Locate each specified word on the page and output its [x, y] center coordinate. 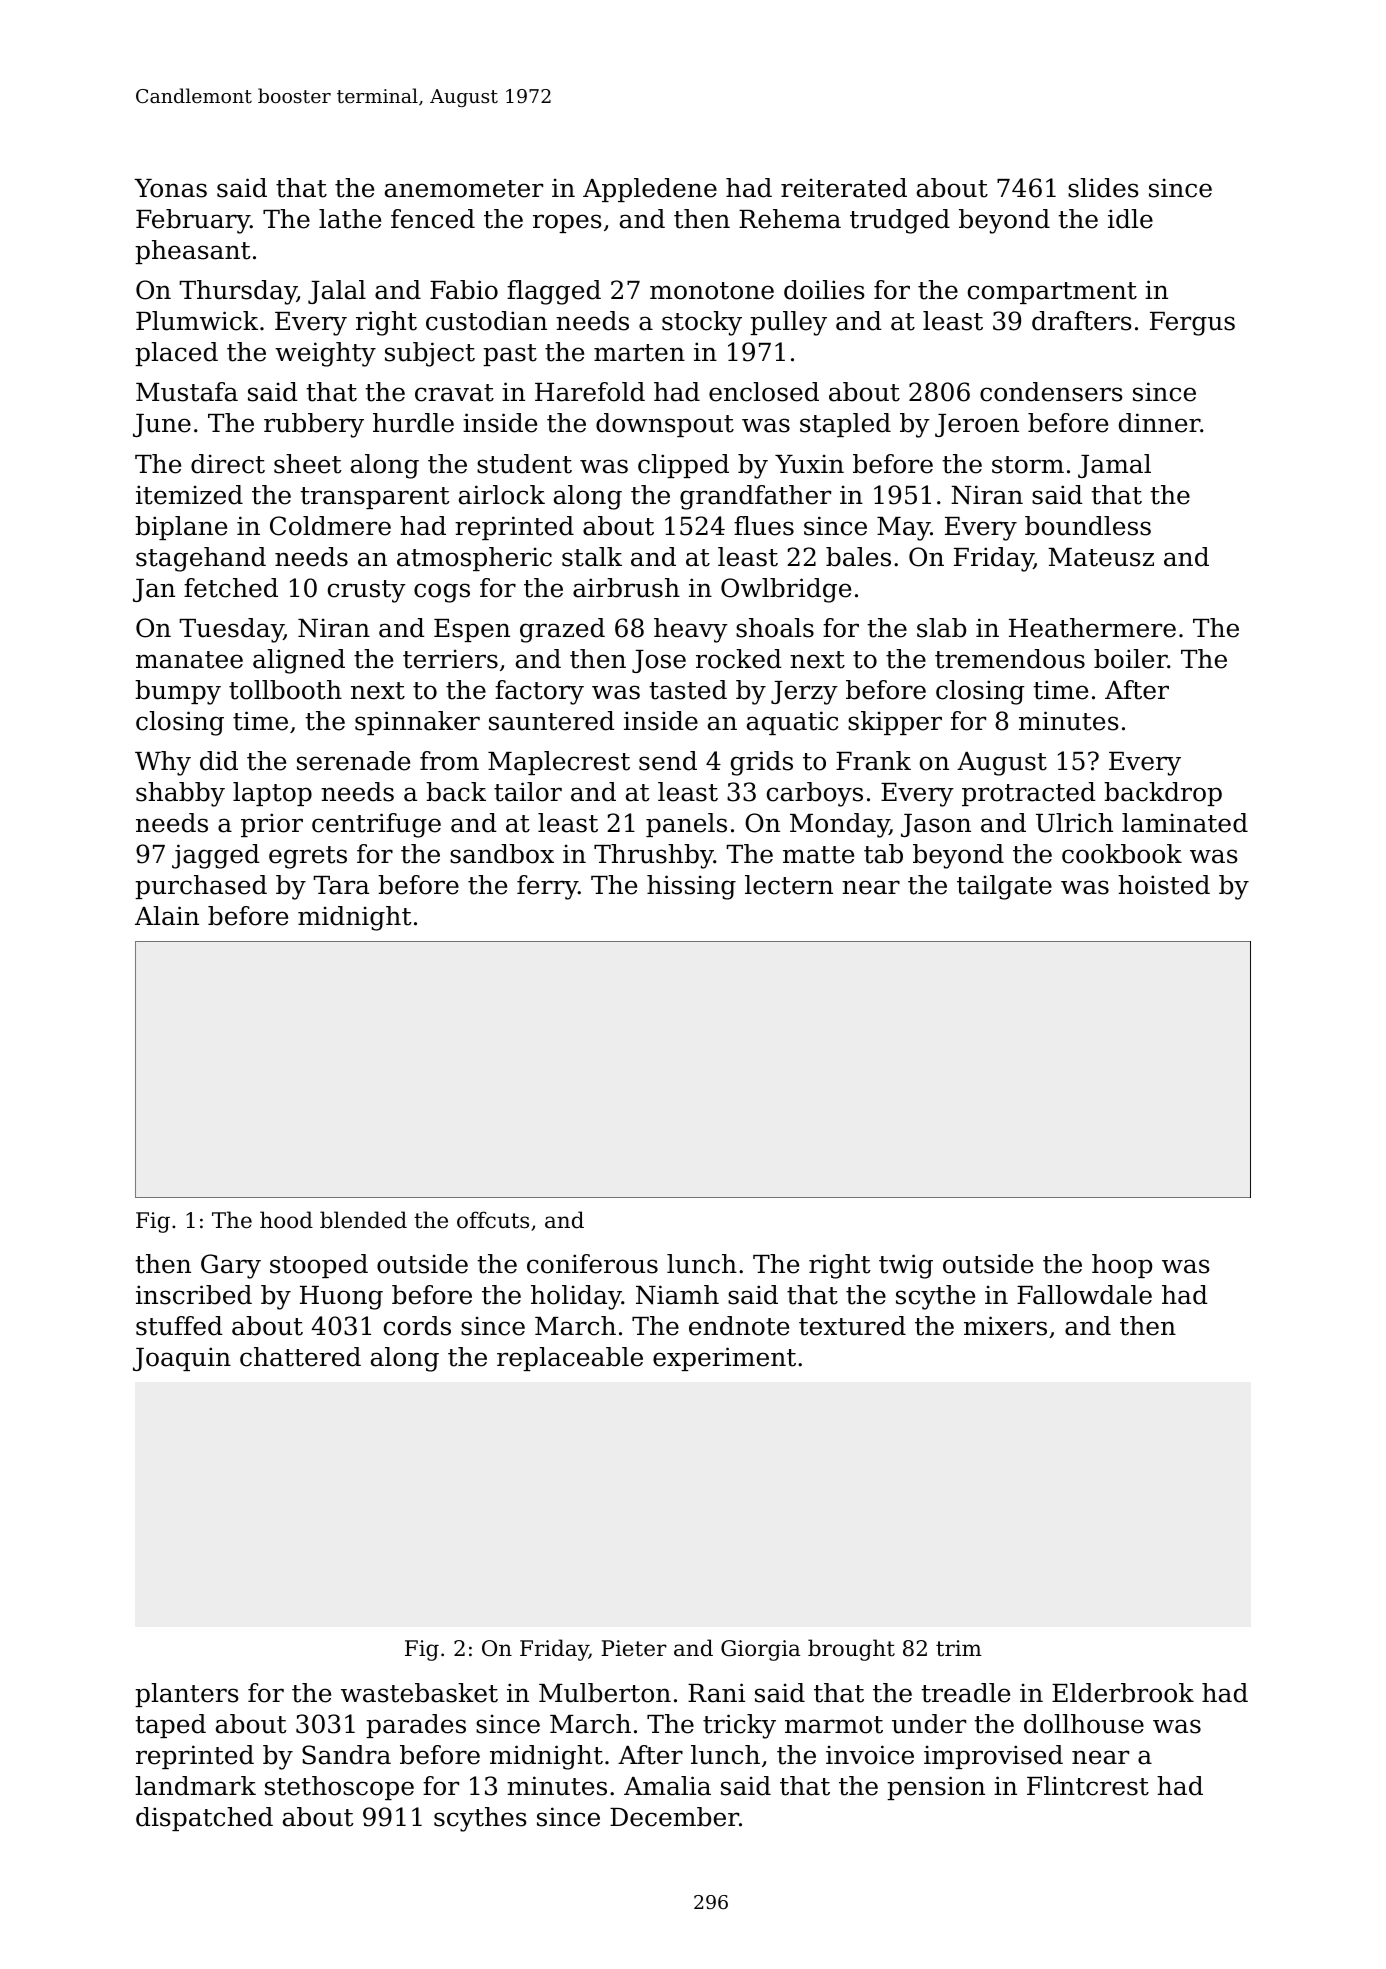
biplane [181, 528]
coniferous [592, 1264]
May [903, 529]
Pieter [634, 1648]
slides [1103, 188]
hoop [1122, 1266]
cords [417, 1326]
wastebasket [419, 1693]
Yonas [170, 188]
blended [363, 1220]
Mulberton [605, 1693]
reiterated [844, 188]
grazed [562, 630]
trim [959, 1648]
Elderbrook [1123, 1693]
